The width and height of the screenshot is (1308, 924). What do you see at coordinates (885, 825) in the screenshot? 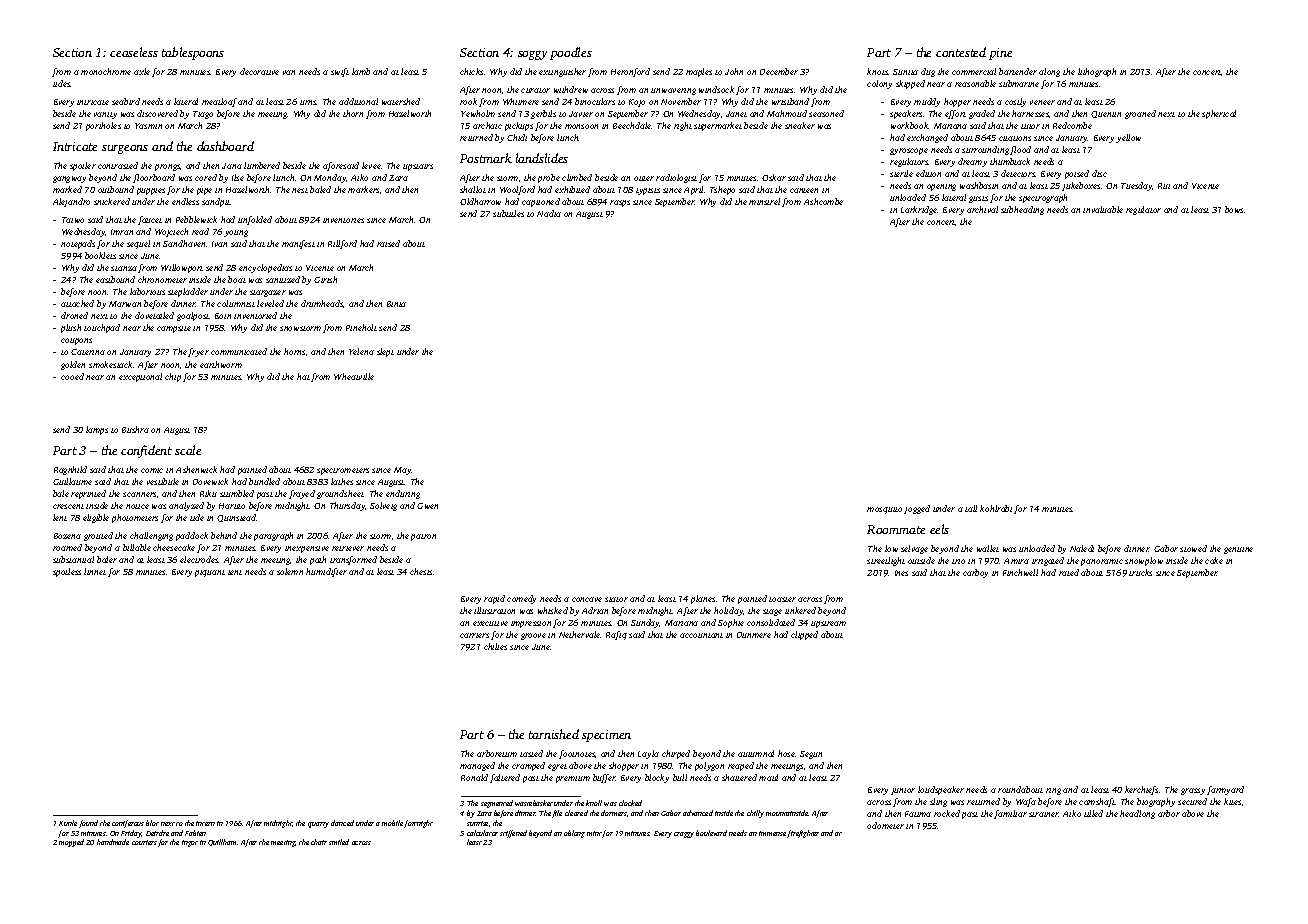
I see `odometer` at bounding box center [885, 825].
